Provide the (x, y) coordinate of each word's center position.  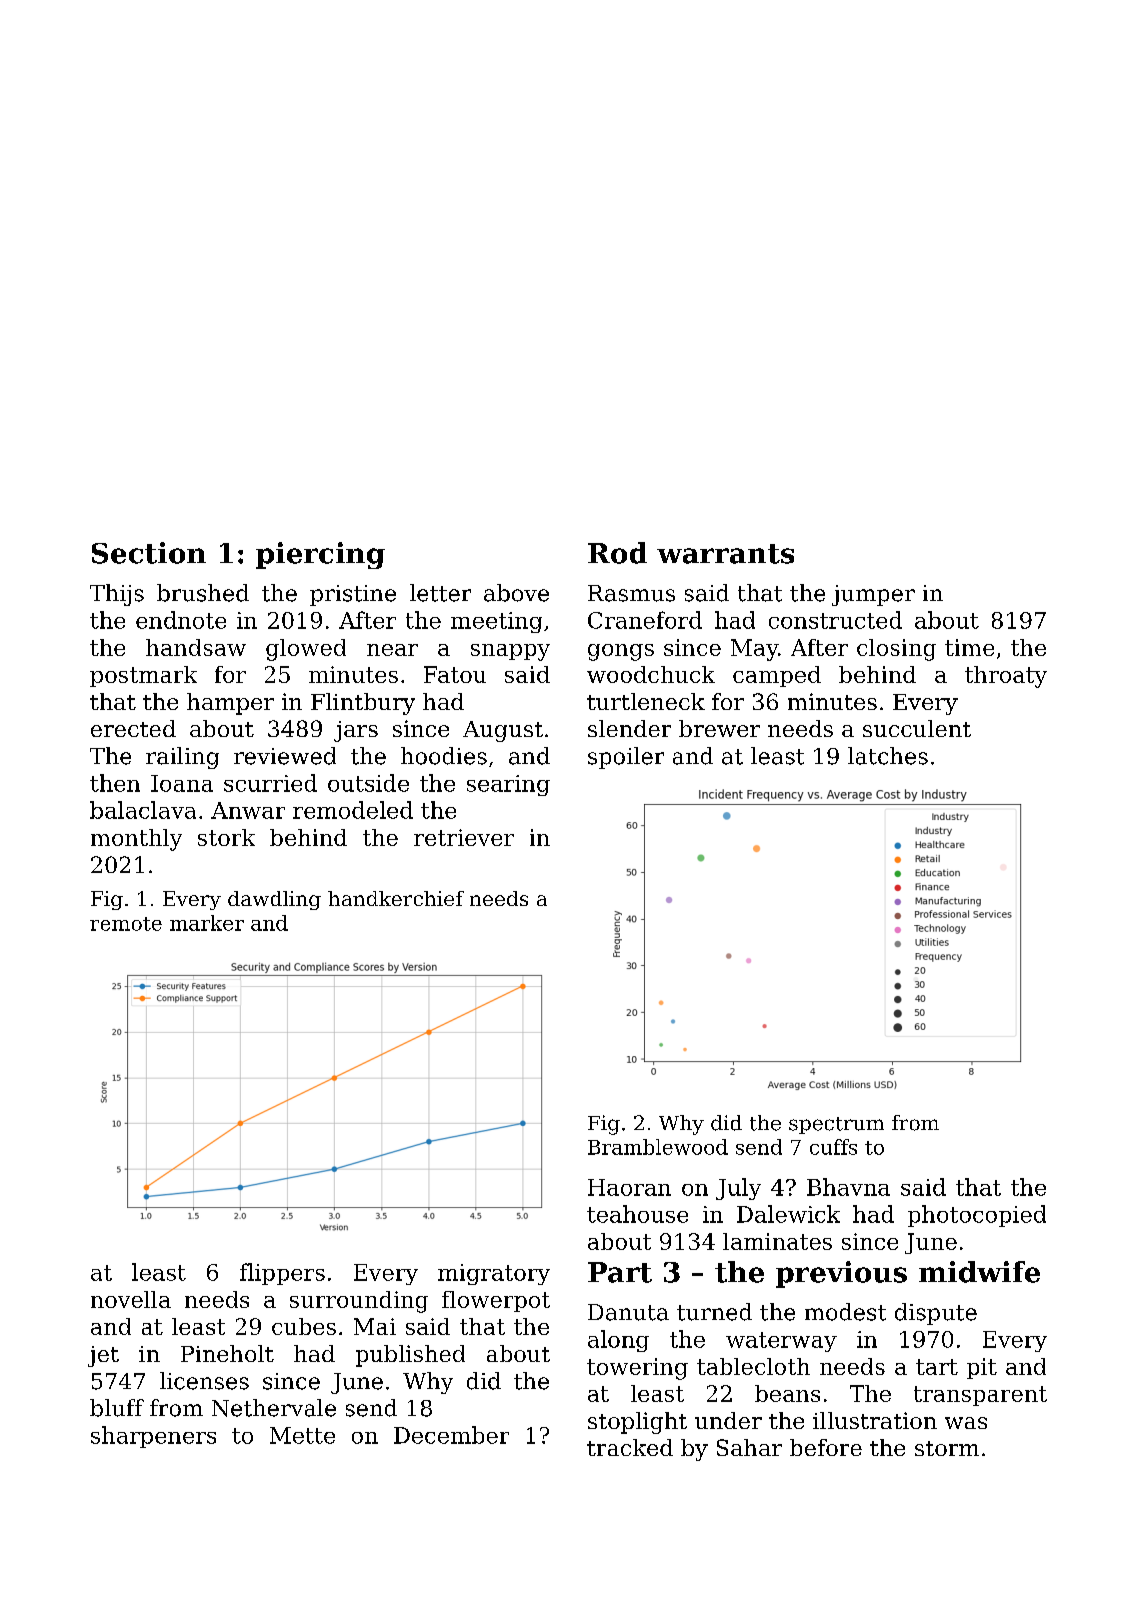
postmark (143, 676)
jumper (873, 595)
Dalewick (788, 1214)
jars (356, 731)
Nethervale (274, 1408)
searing (508, 785)
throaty (1006, 677)
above (516, 593)
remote (126, 924)
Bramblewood (658, 1147)
